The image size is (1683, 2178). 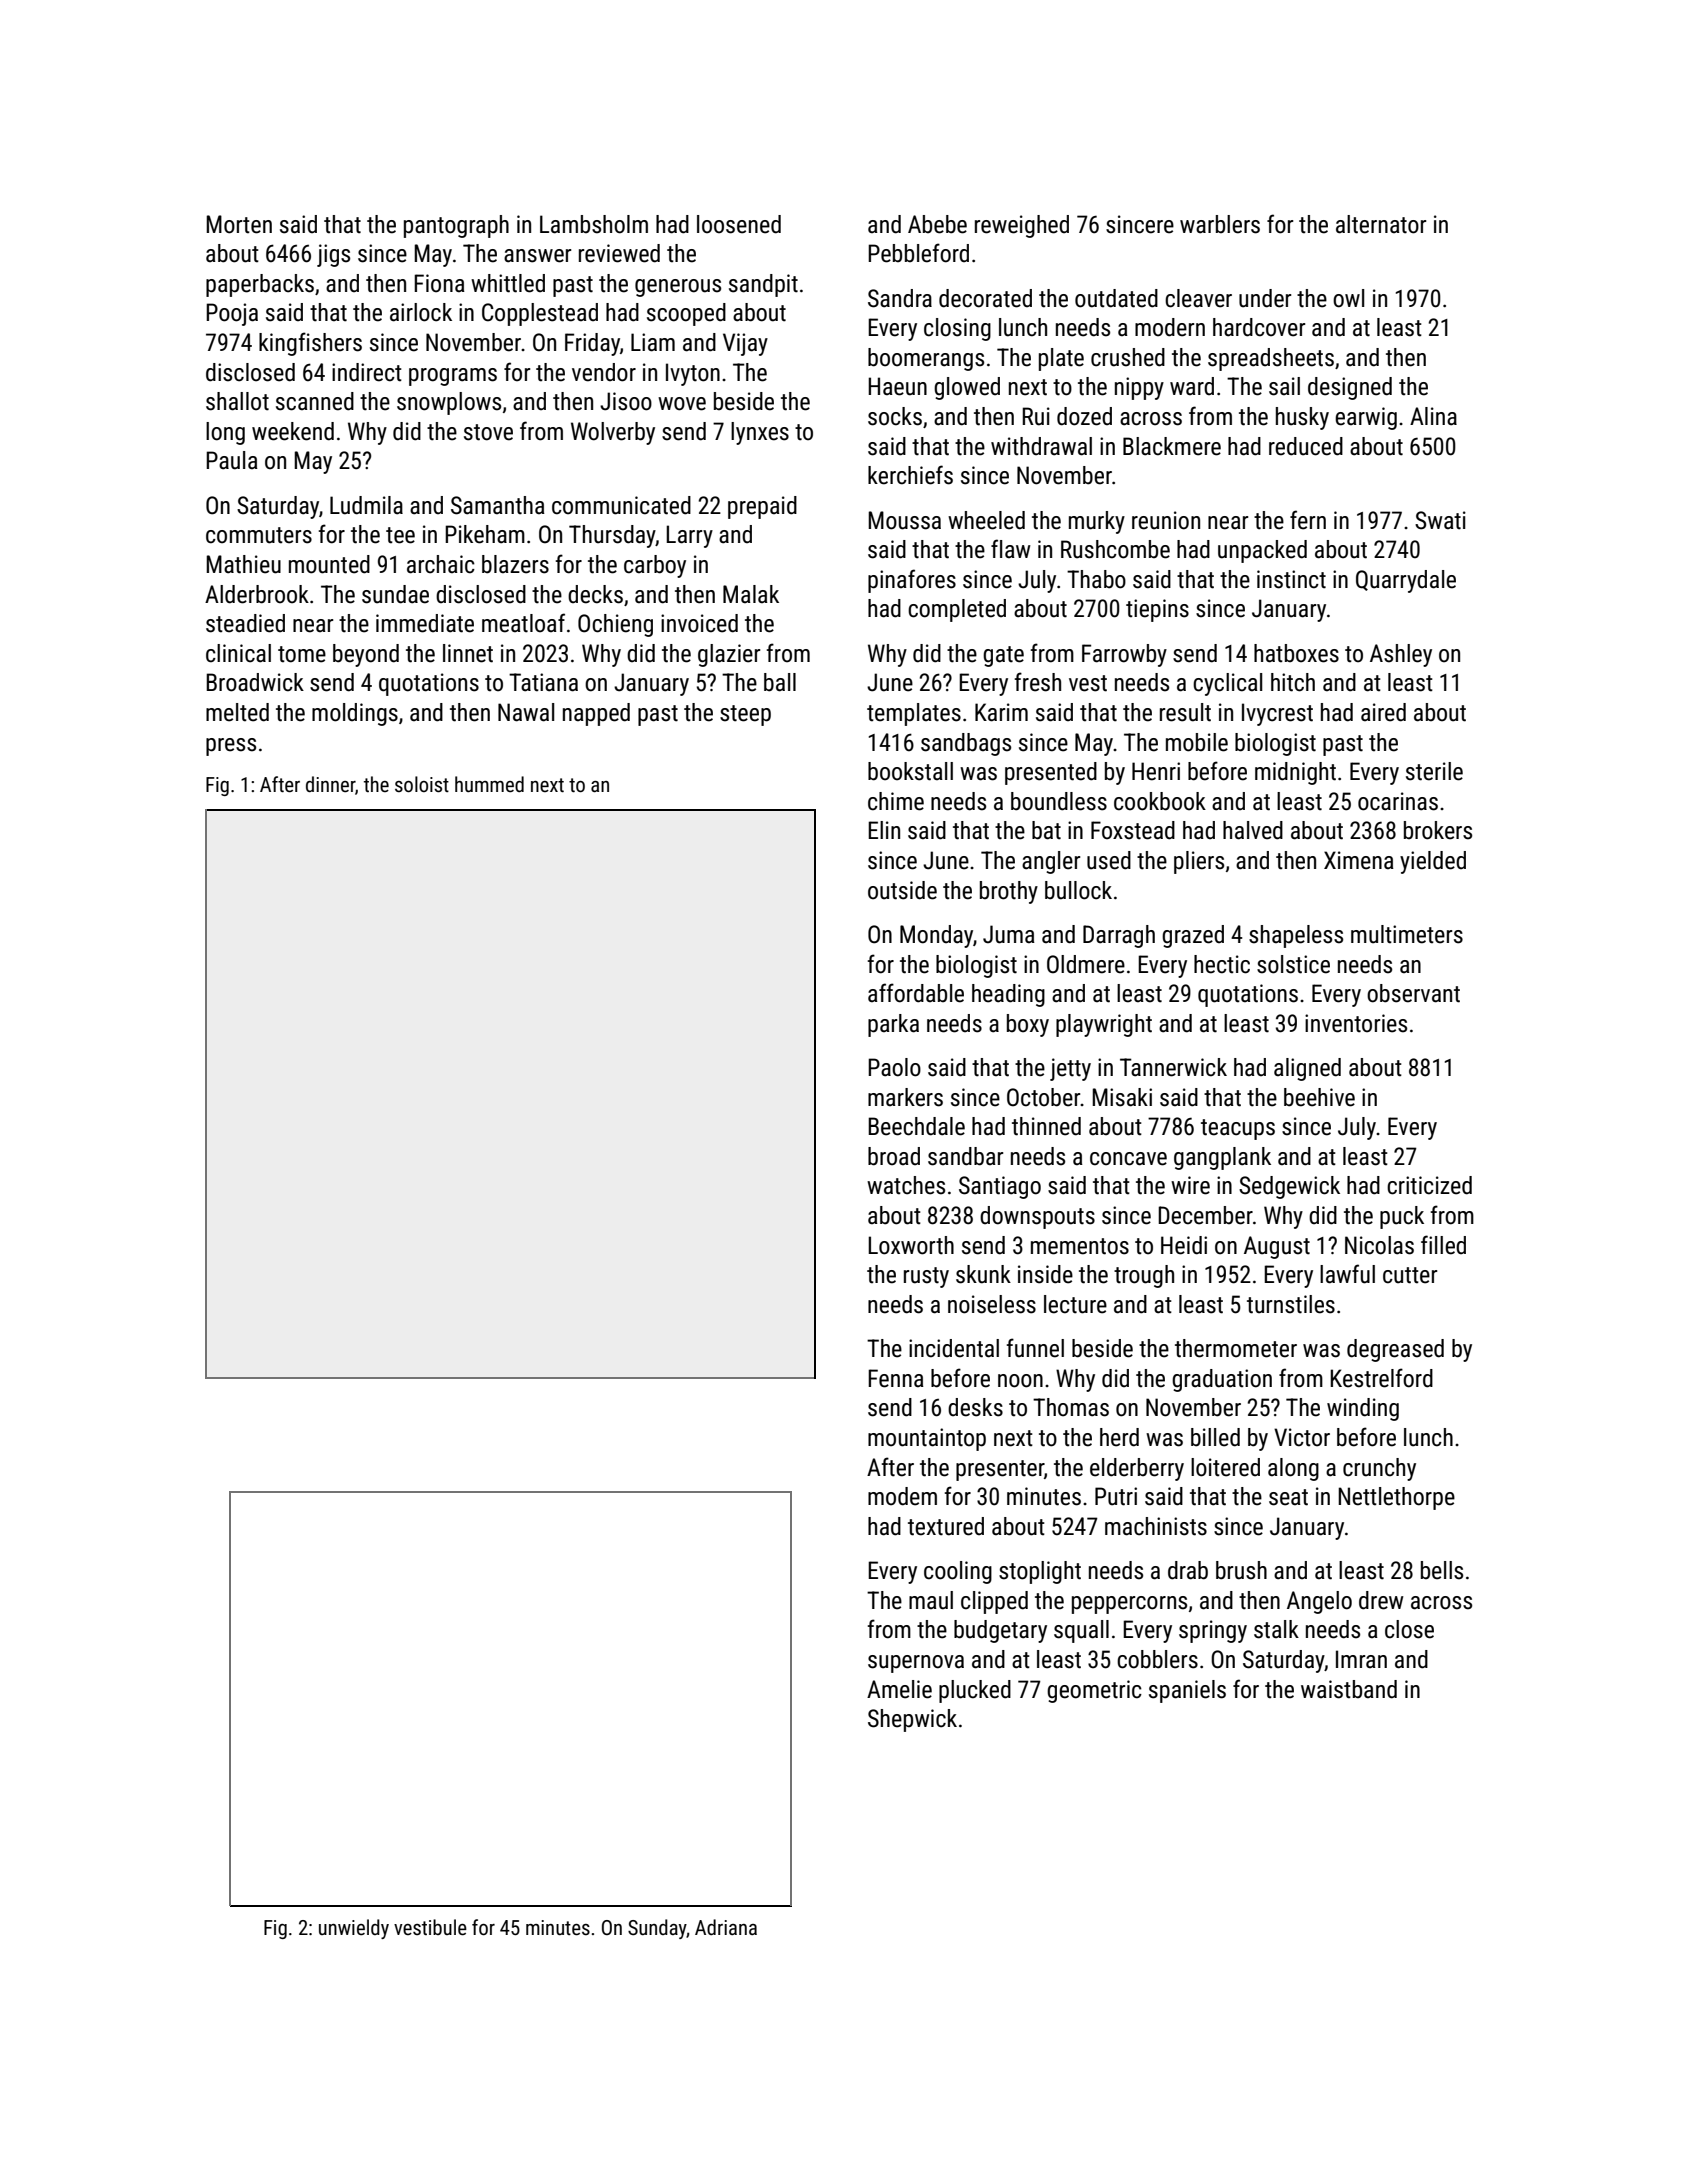 What do you see at coordinates (926, 1277) in the screenshot?
I see `rusty` at bounding box center [926, 1277].
